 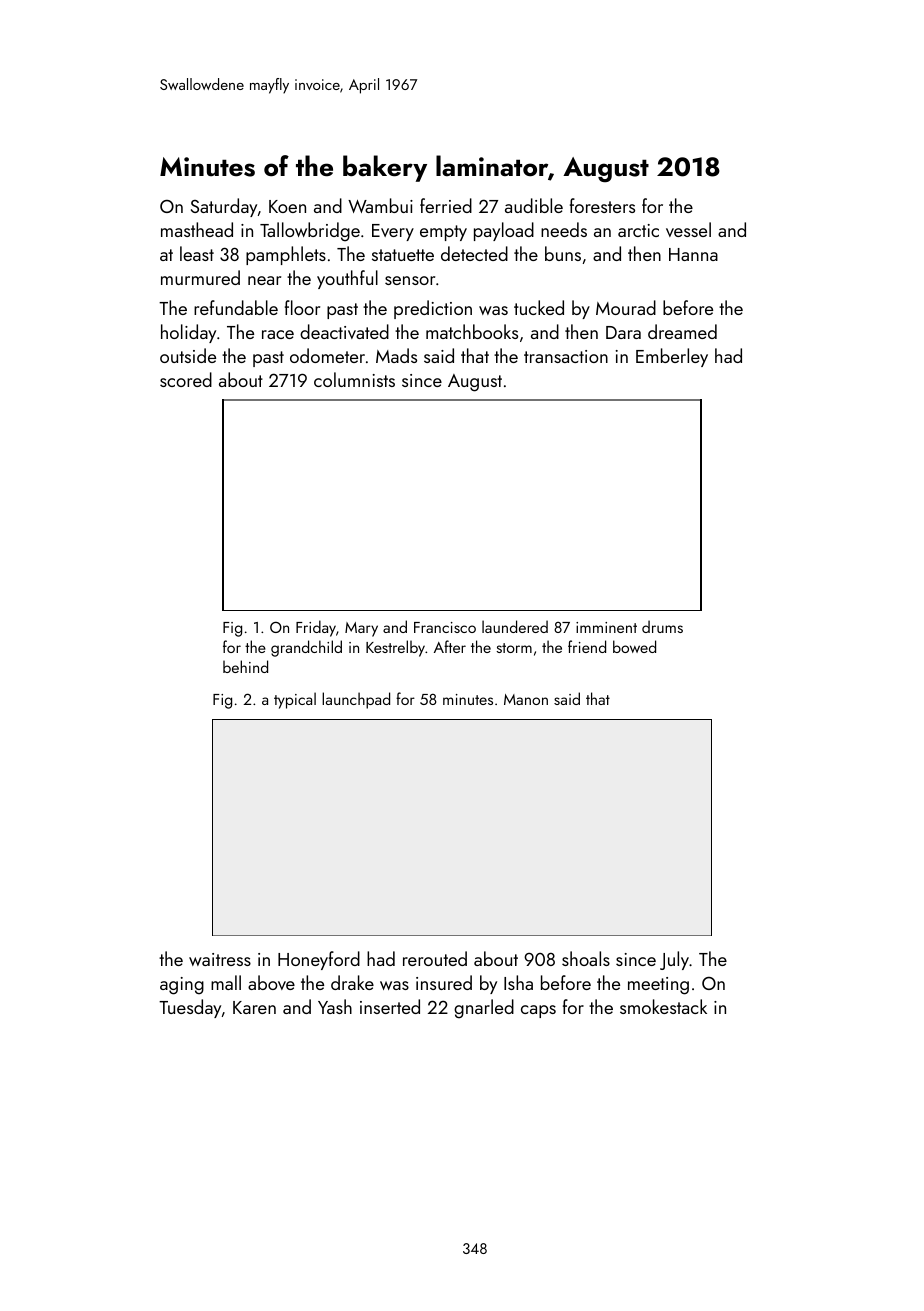 What do you see at coordinates (634, 646) in the document?
I see `bowed` at bounding box center [634, 646].
